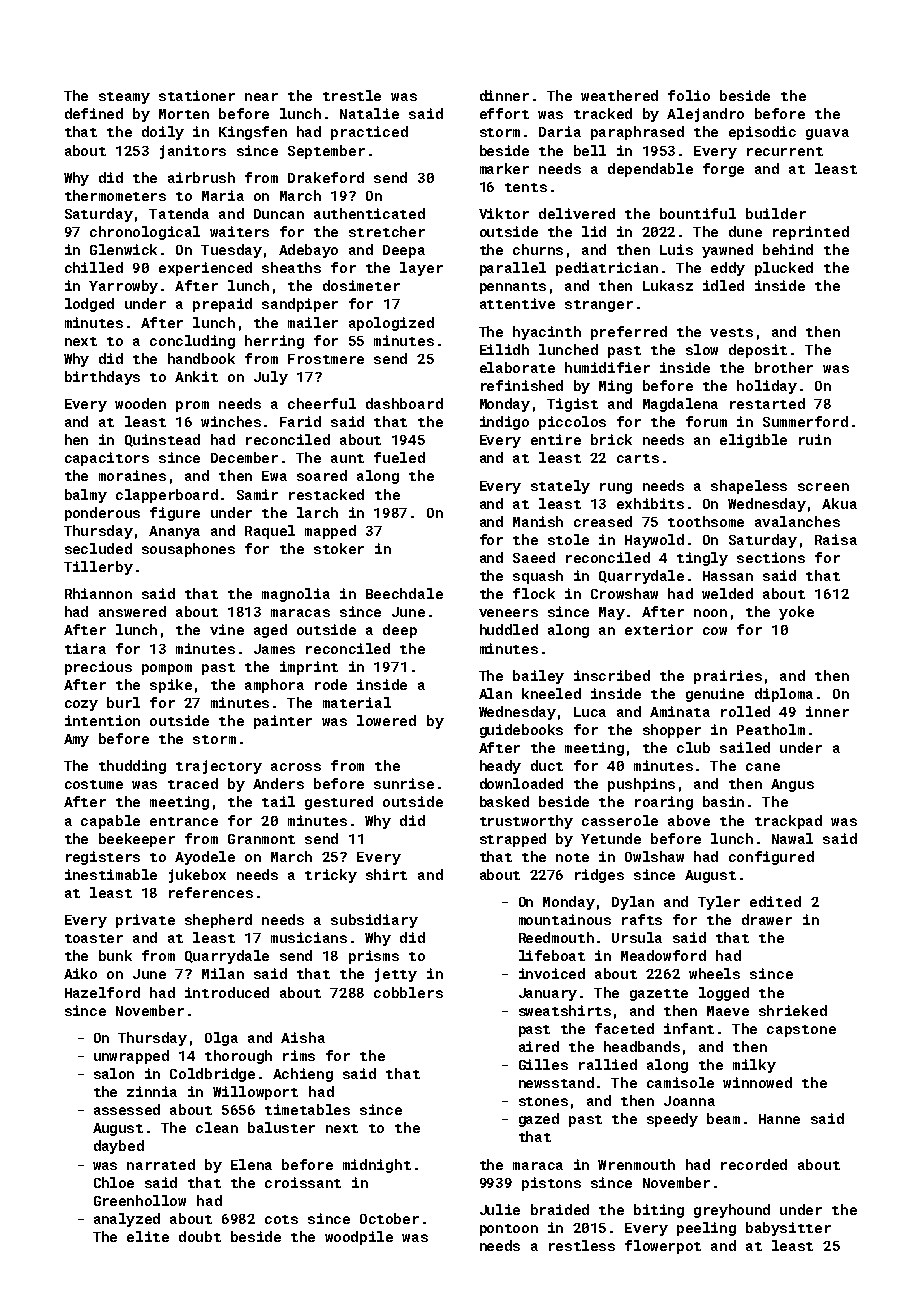 The height and width of the page is (1308, 924). What do you see at coordinates (124, 98) in the page?
I see `steamy` at bounding box center [124, 98].
